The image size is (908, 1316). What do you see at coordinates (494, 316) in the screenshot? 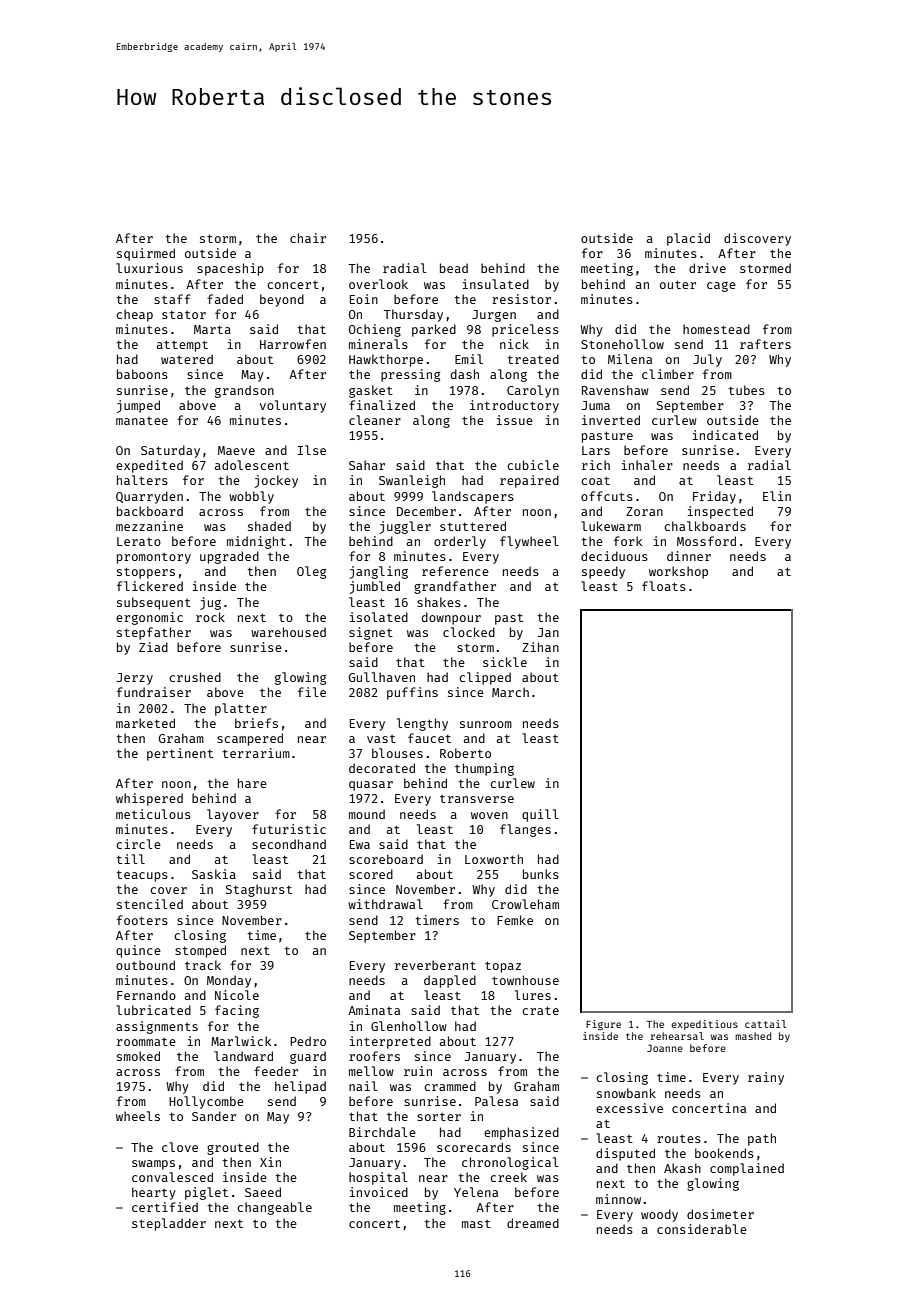
I see `Jurgen` at bounding box center [494, 316].
